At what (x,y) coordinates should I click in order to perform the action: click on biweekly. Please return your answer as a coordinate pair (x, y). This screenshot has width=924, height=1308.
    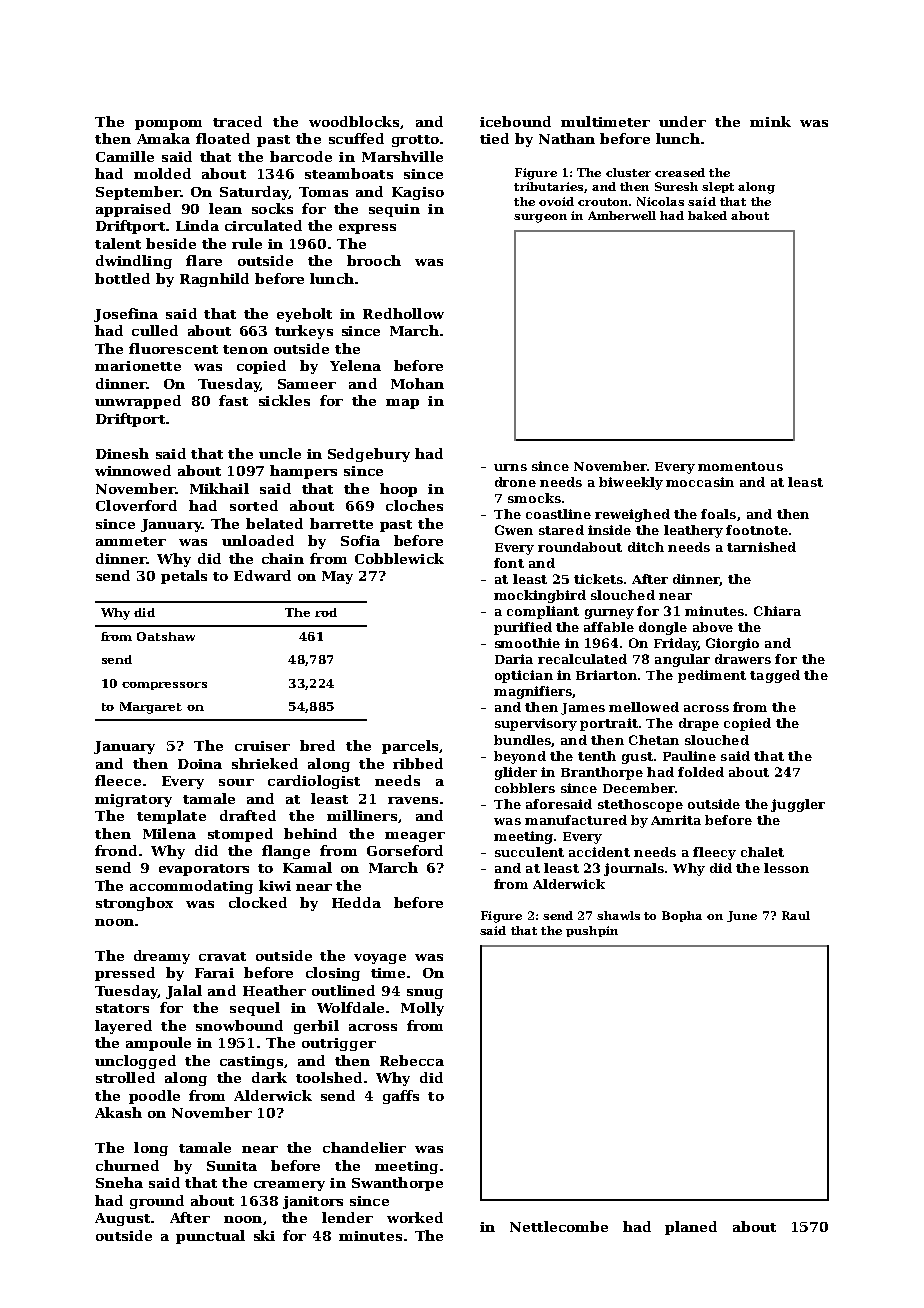
    Looking at the image, I should click on (631, 483).
